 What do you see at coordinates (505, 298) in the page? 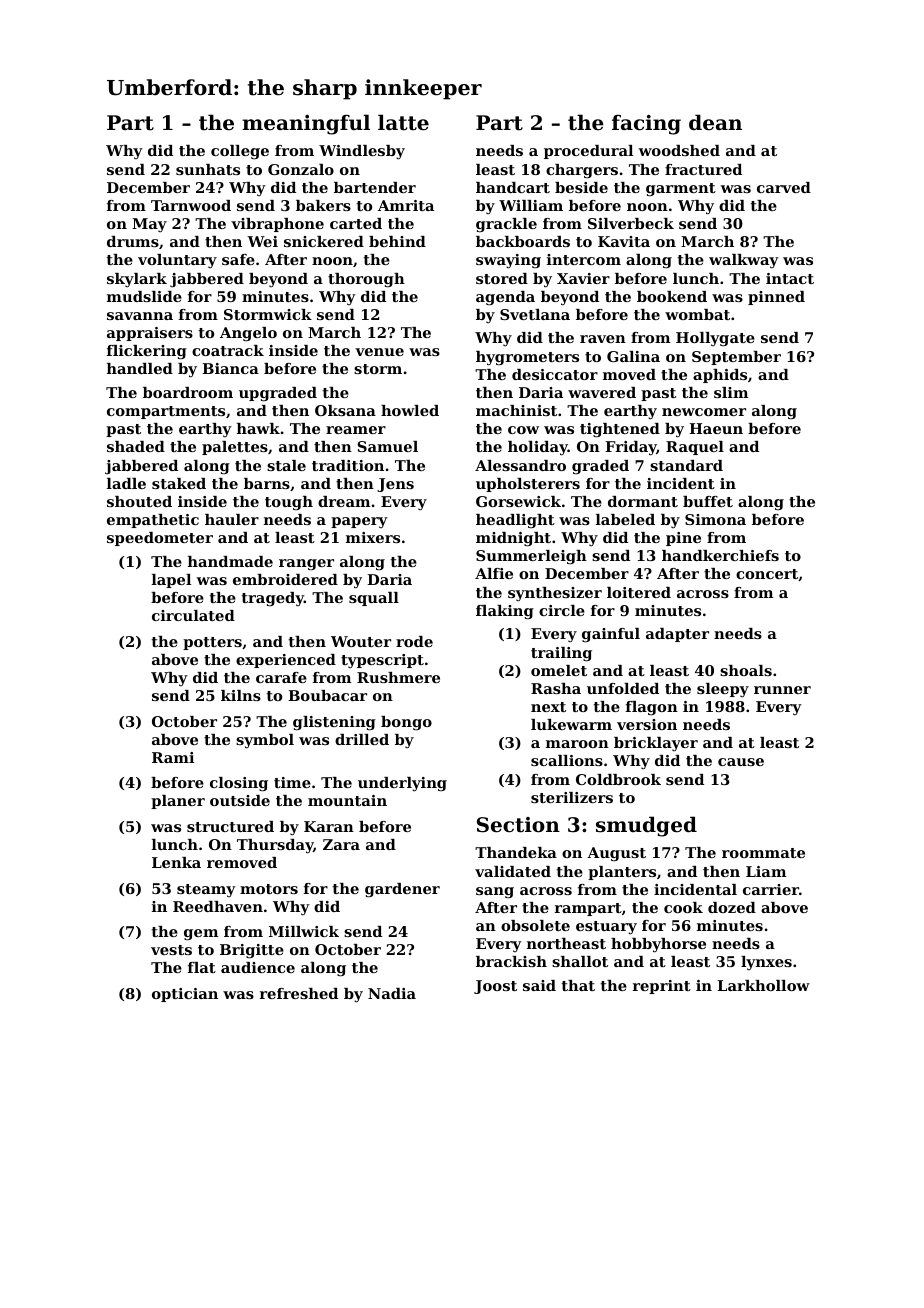
I see `agenda` at bounding box center [505, 298].
